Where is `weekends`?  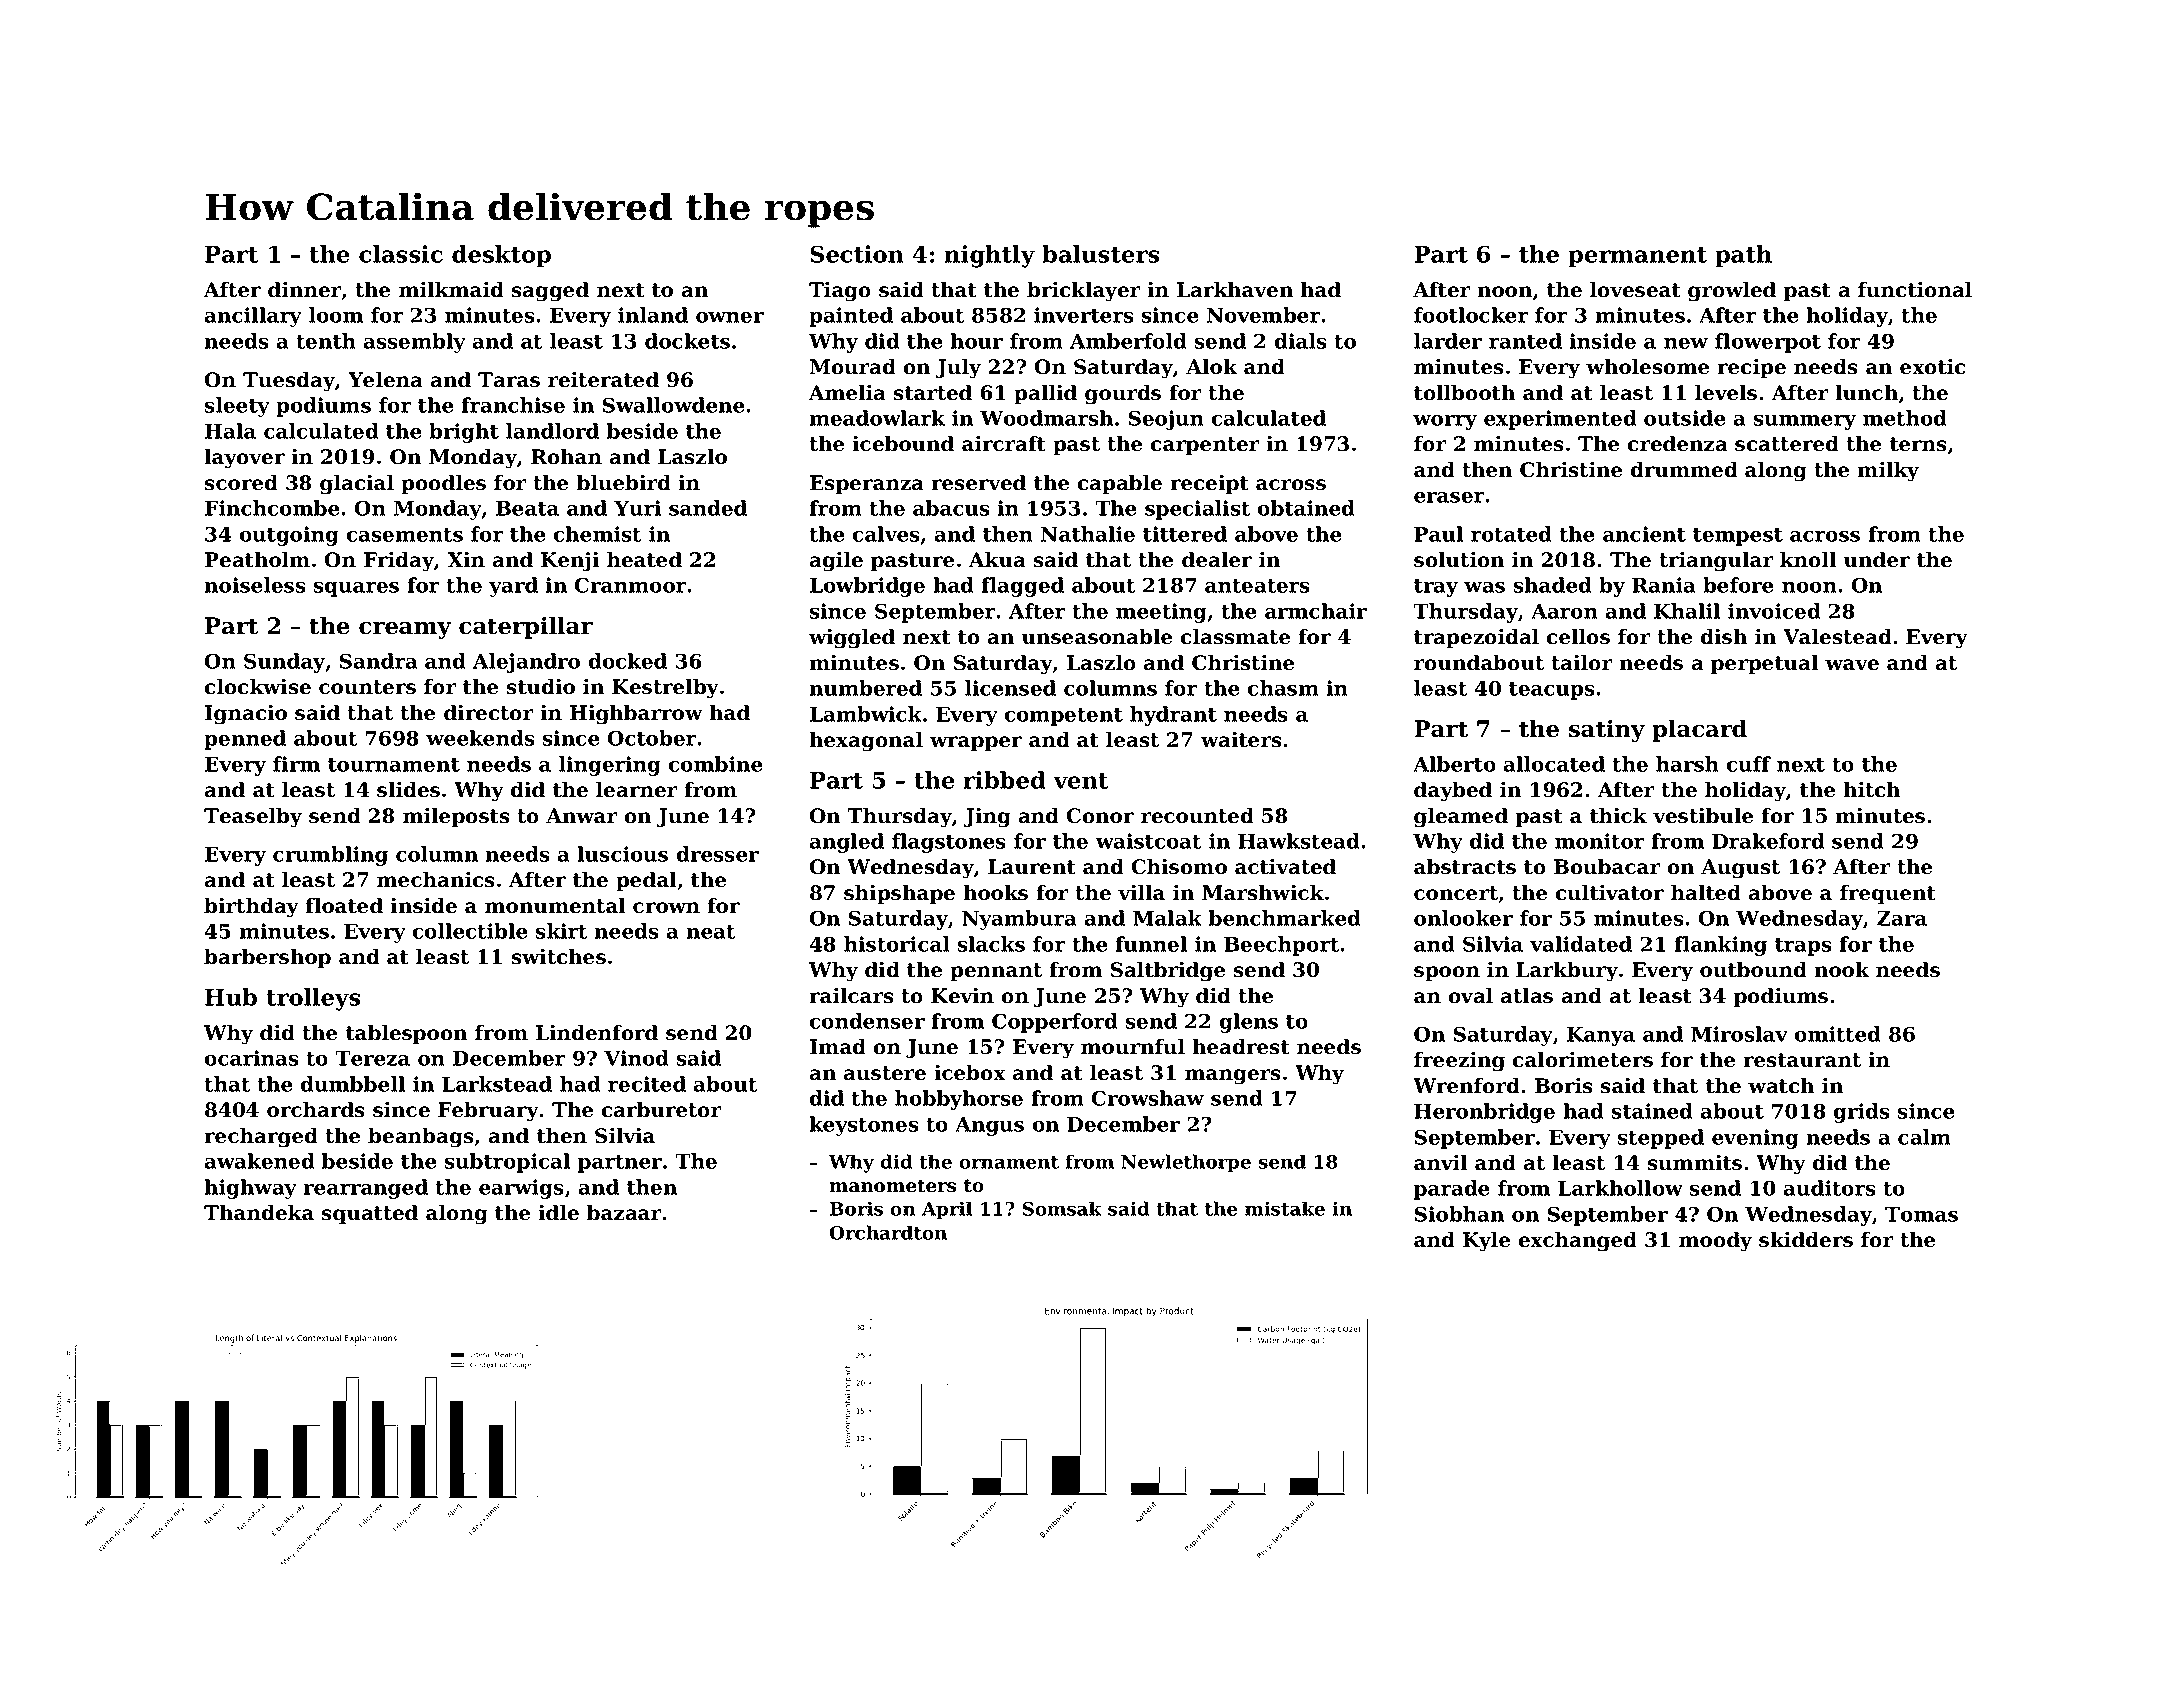 weekends is located at coordinates (480, 738).
